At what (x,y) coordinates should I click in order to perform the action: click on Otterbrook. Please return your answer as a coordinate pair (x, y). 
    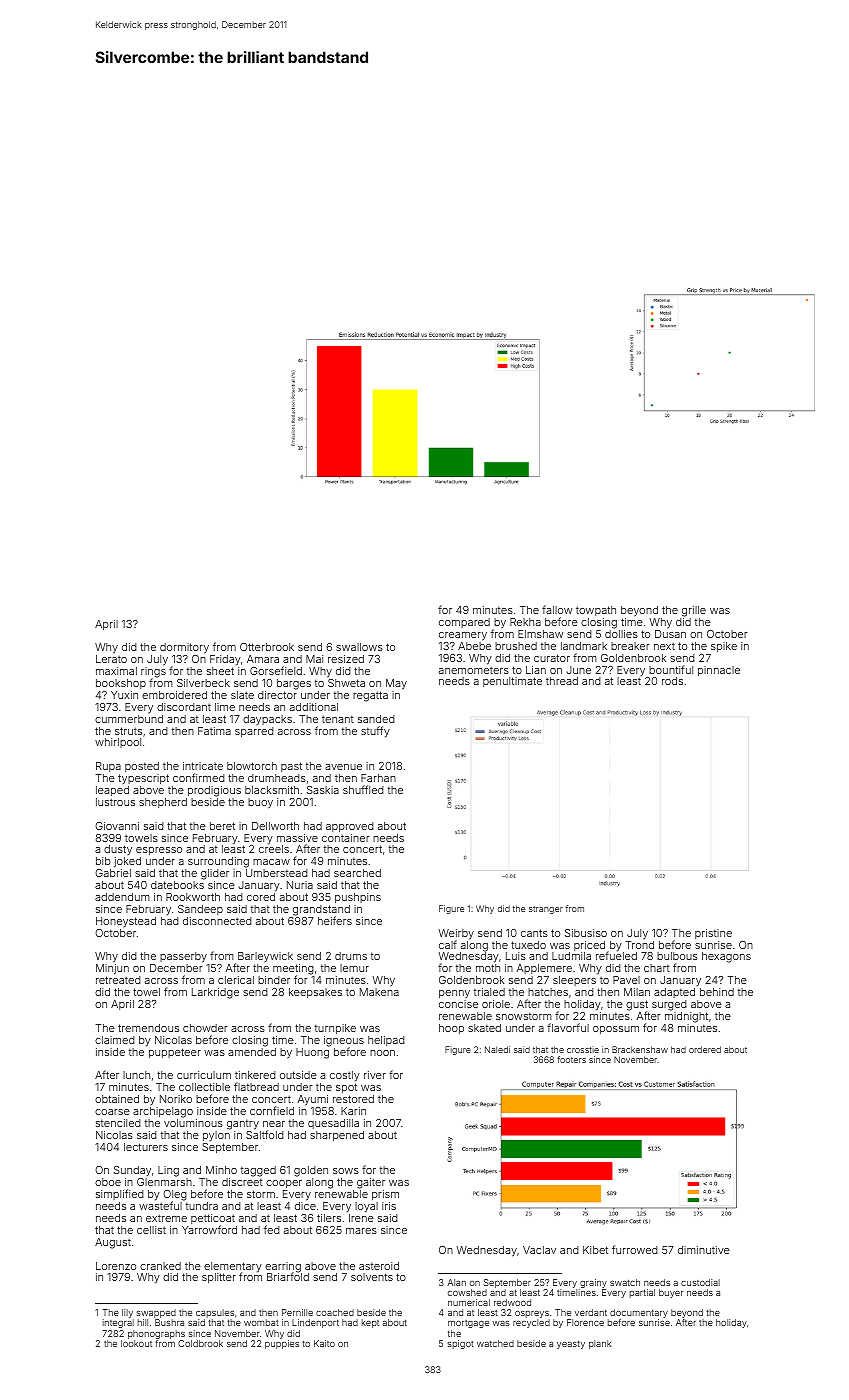
    Looking at the image, I should click on (267, 647).
